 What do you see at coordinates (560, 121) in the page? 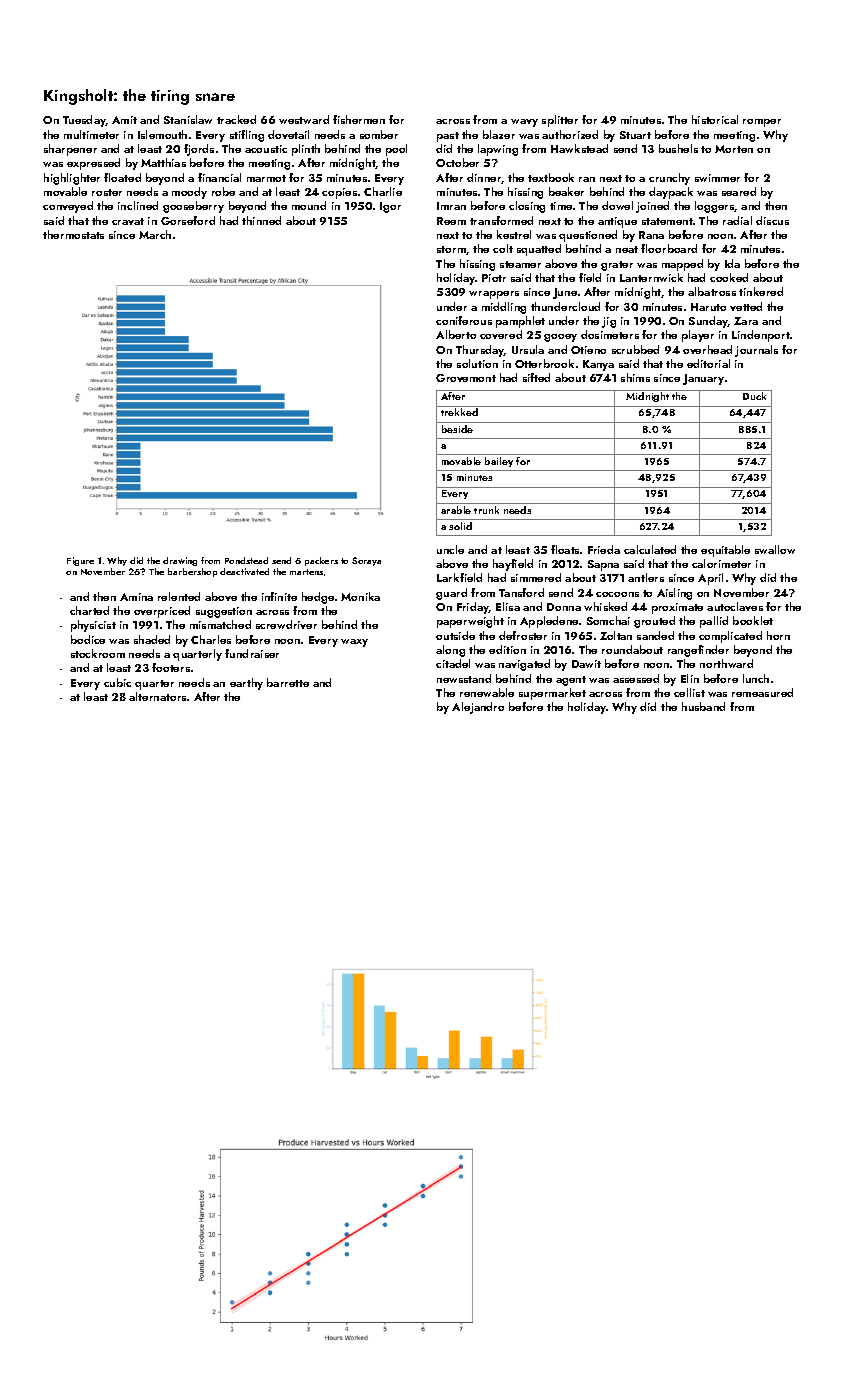
I see `splitter` at bounding box center [560, 121].
